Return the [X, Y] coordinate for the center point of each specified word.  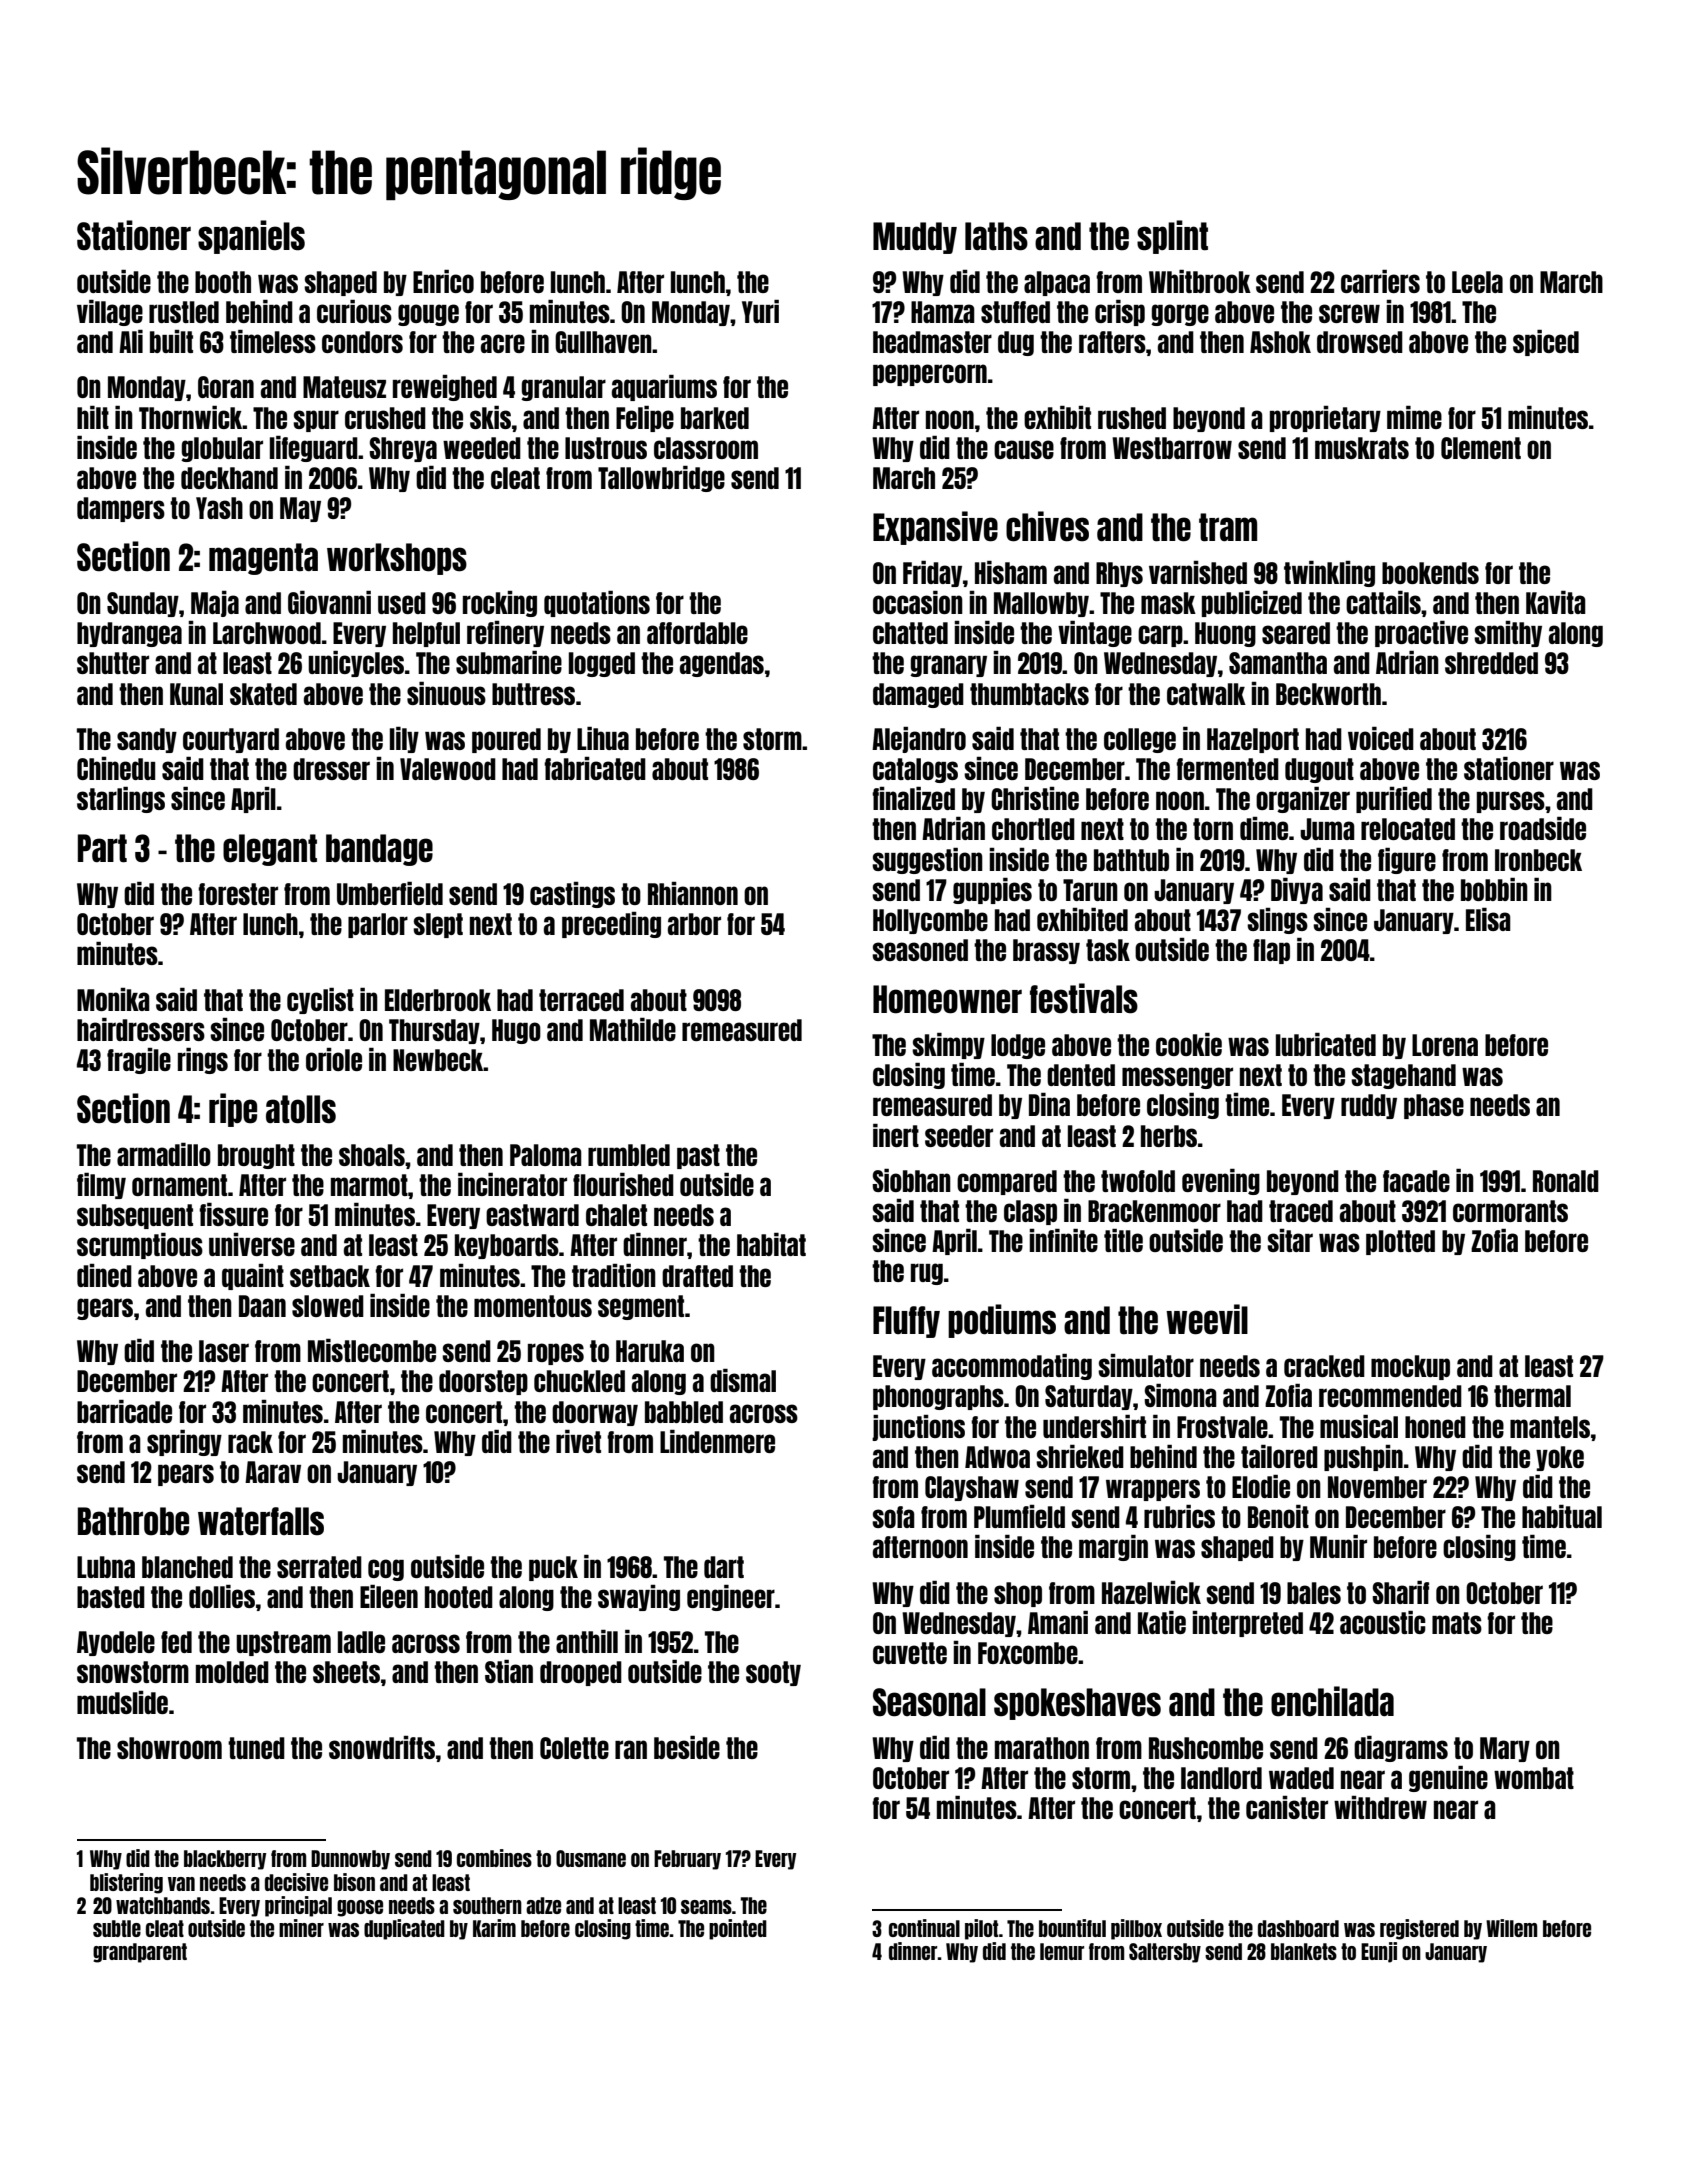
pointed [738, 1929]
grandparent [140, 1953]
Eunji [1379, 1952]
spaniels [251, 237]
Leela [1477, 282]
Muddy [915, 238]
